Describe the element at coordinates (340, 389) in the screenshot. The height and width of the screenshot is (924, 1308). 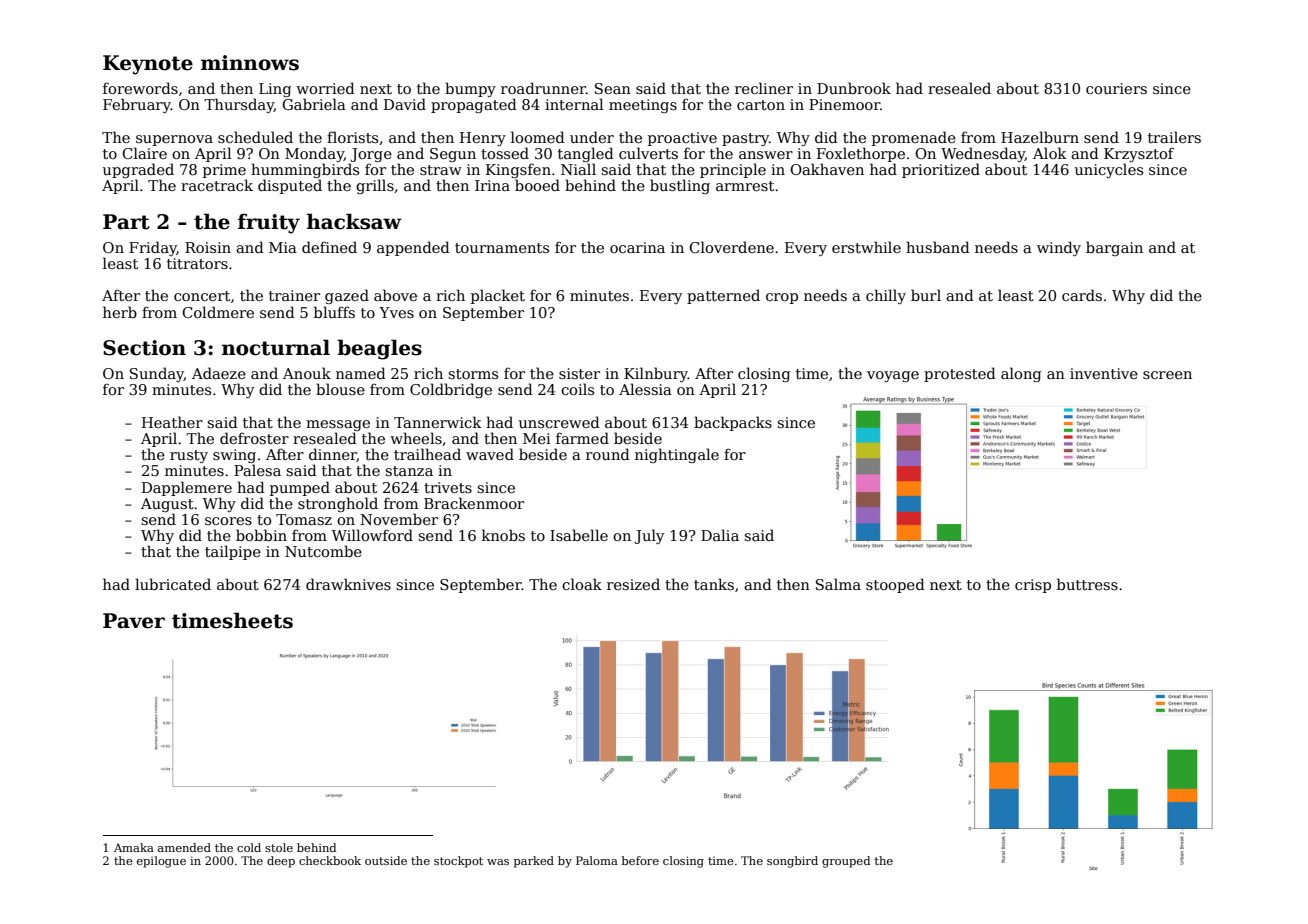
I see `blouse` at that location.
